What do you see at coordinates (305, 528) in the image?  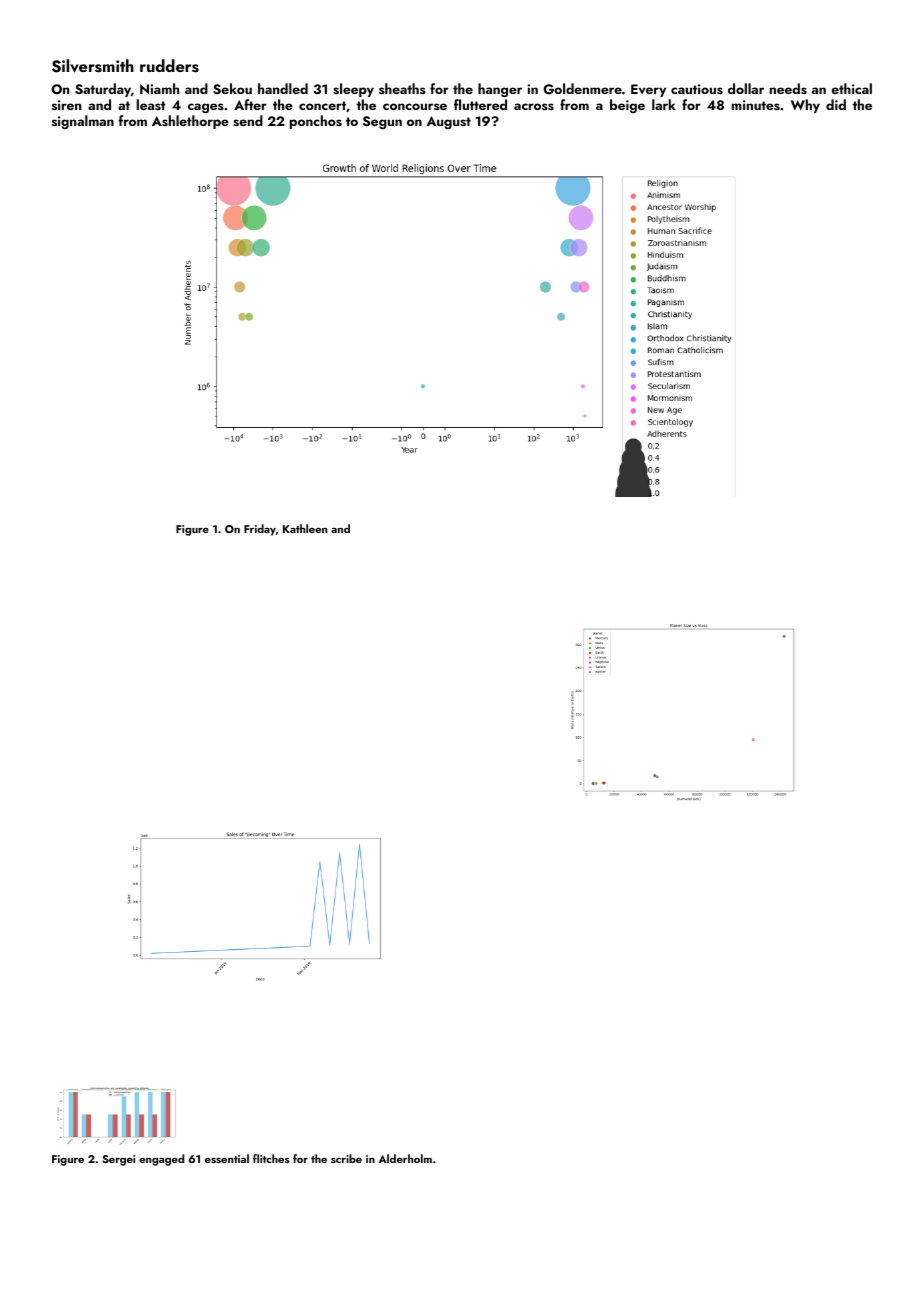 I see `Kathleen` at bounding box center [305, 528].
